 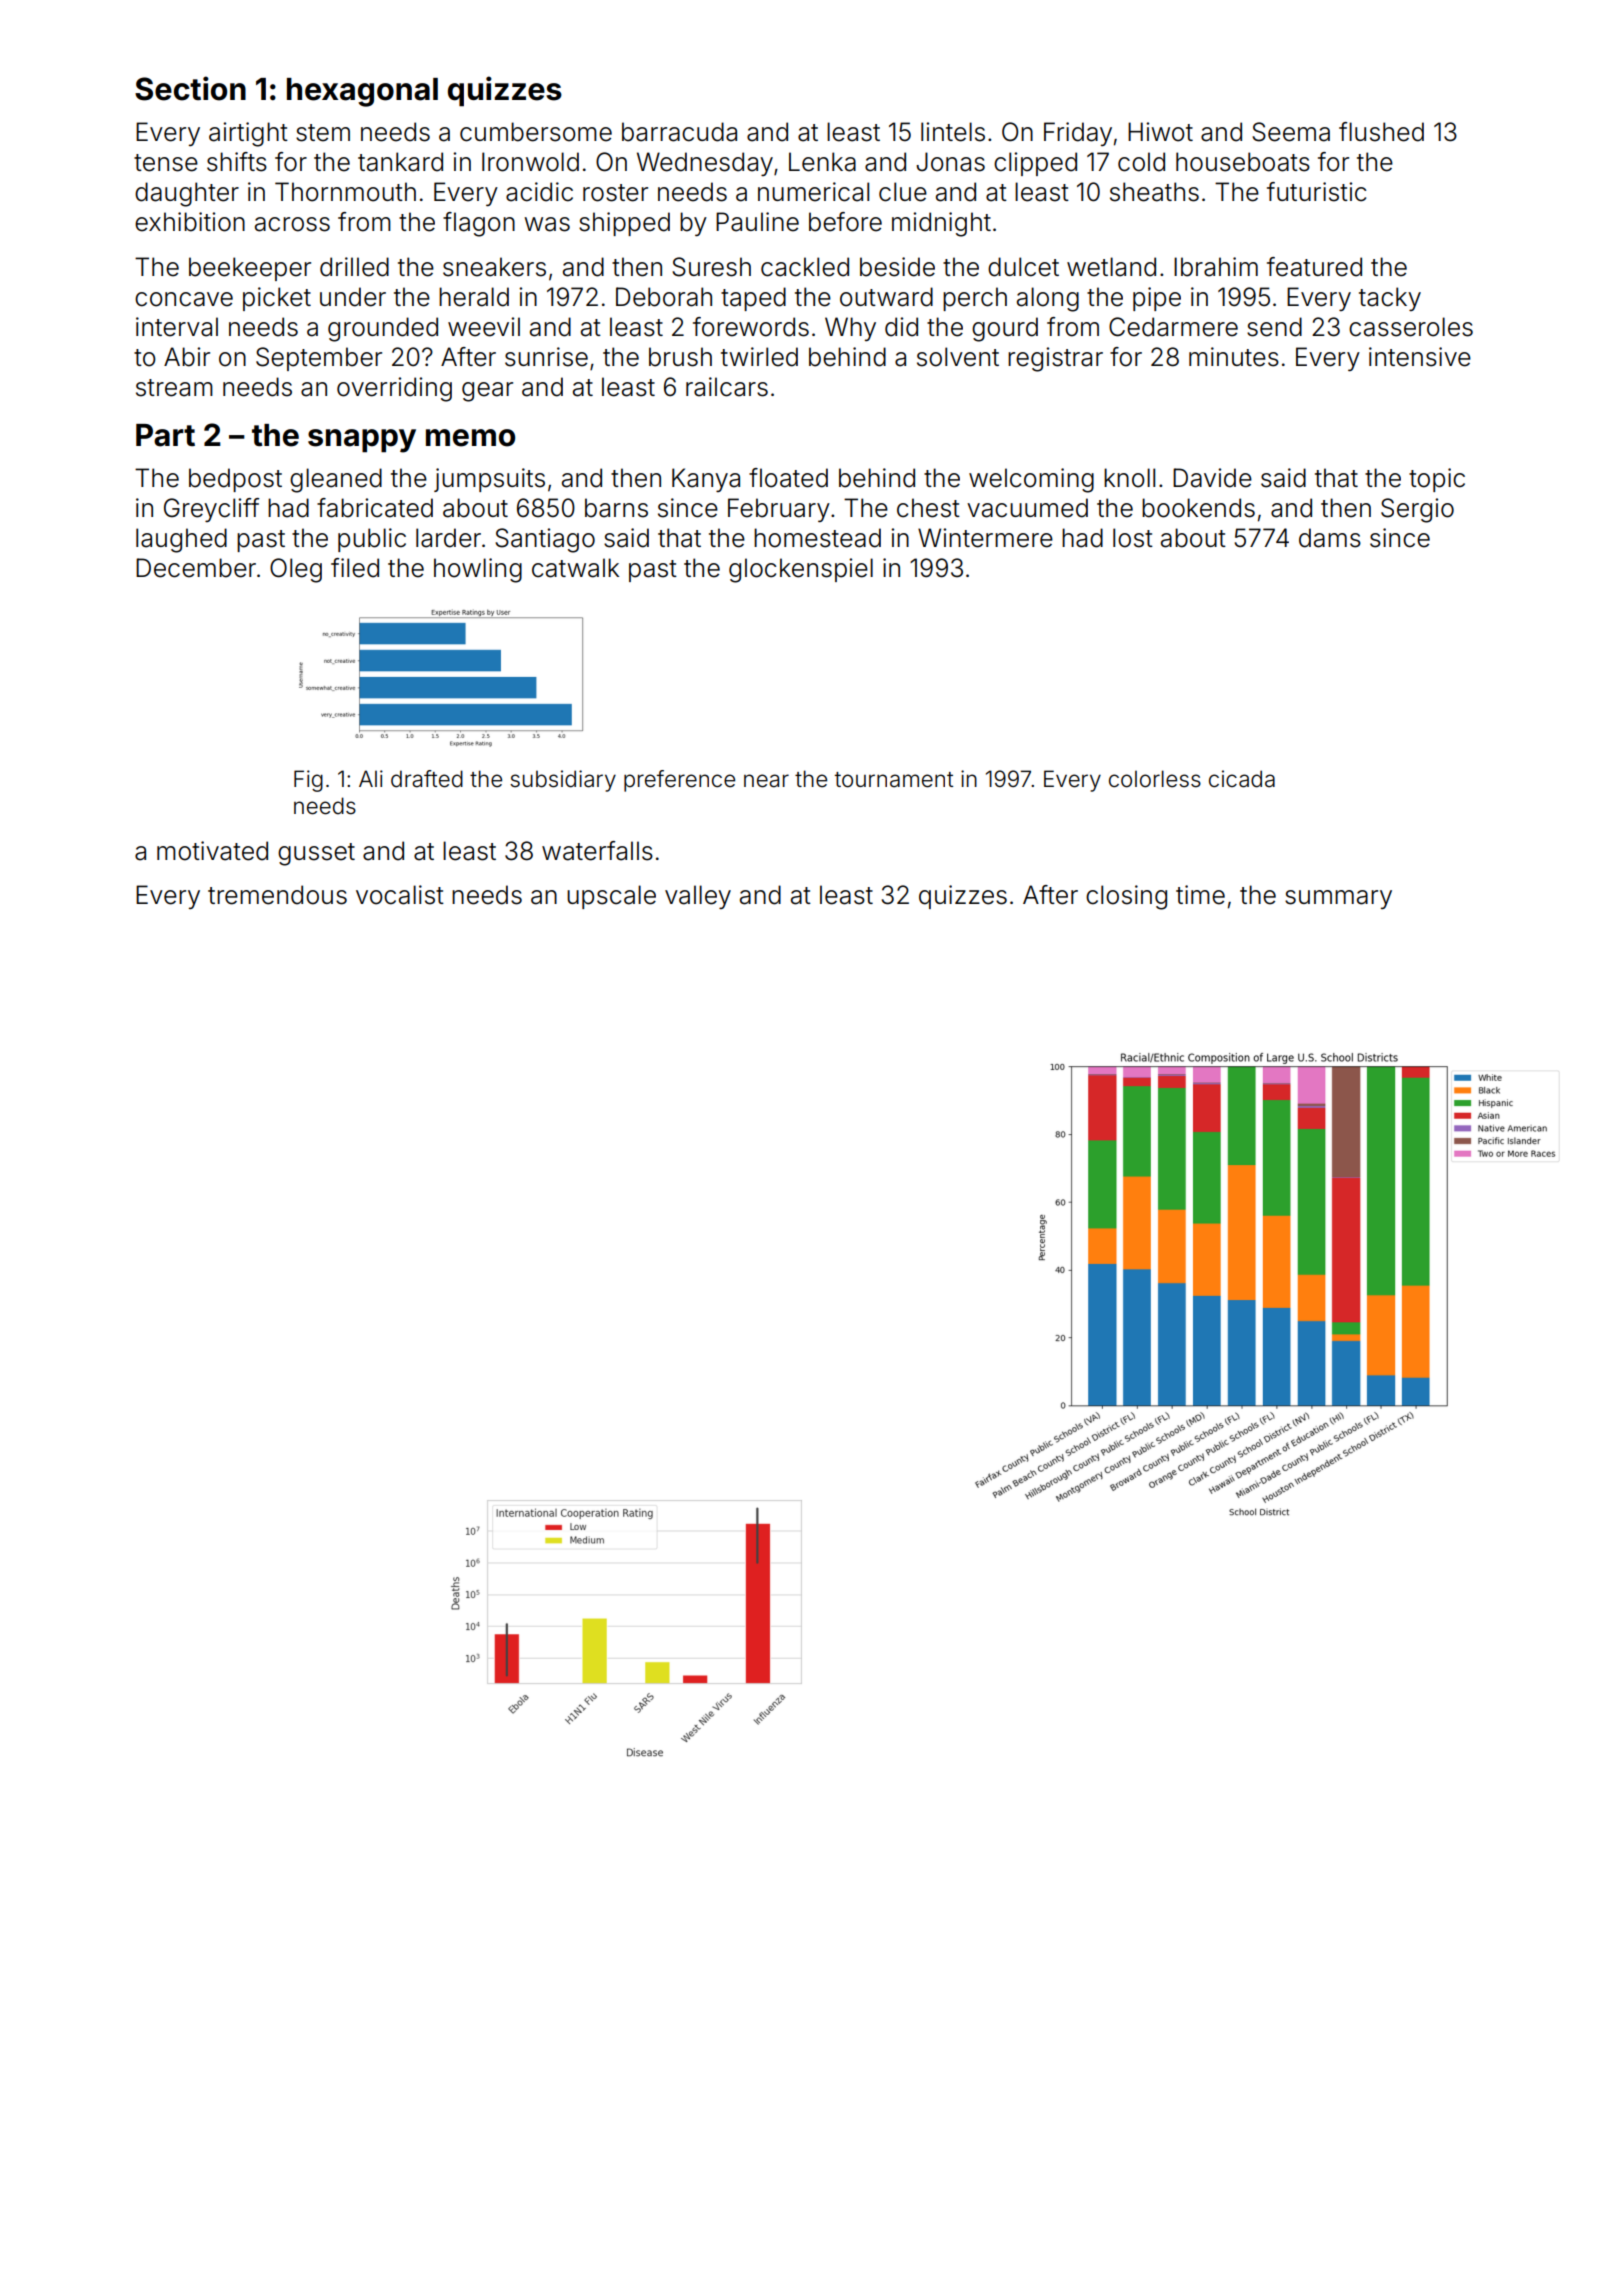 I want to click on cold, so click(x=1141, y=162).
